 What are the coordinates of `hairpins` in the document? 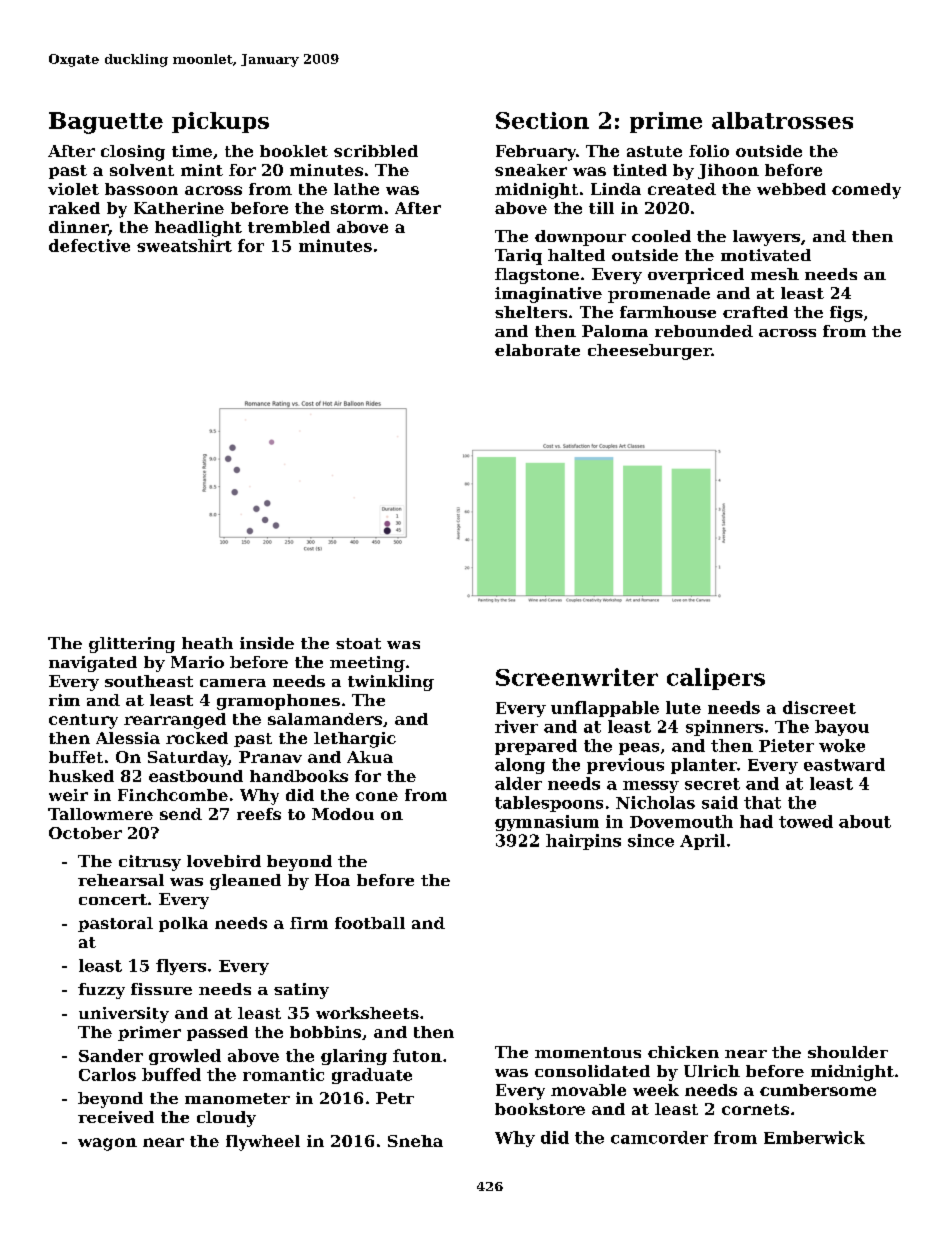 It's located at (583, 842).
